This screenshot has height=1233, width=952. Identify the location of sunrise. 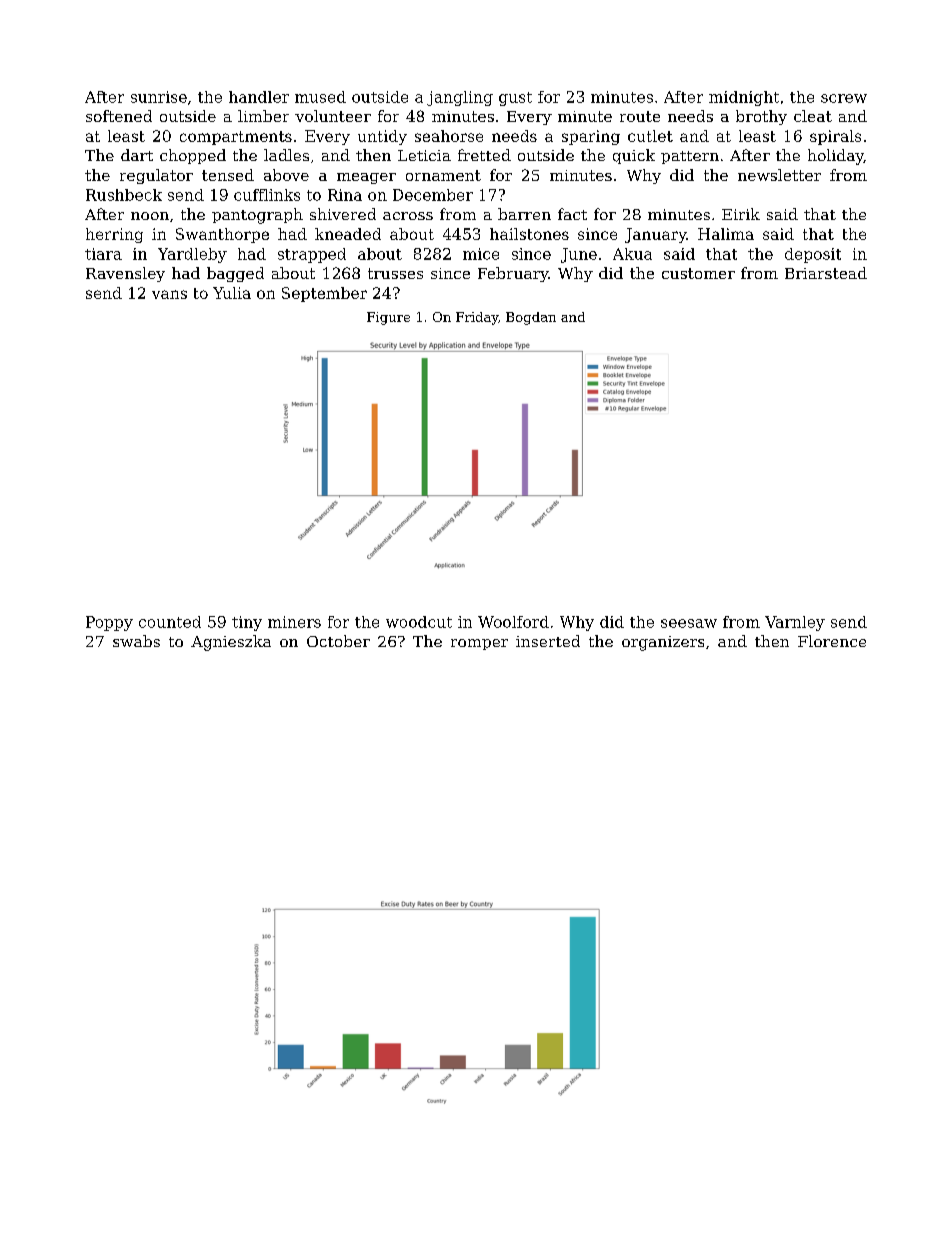
(159, 97).
